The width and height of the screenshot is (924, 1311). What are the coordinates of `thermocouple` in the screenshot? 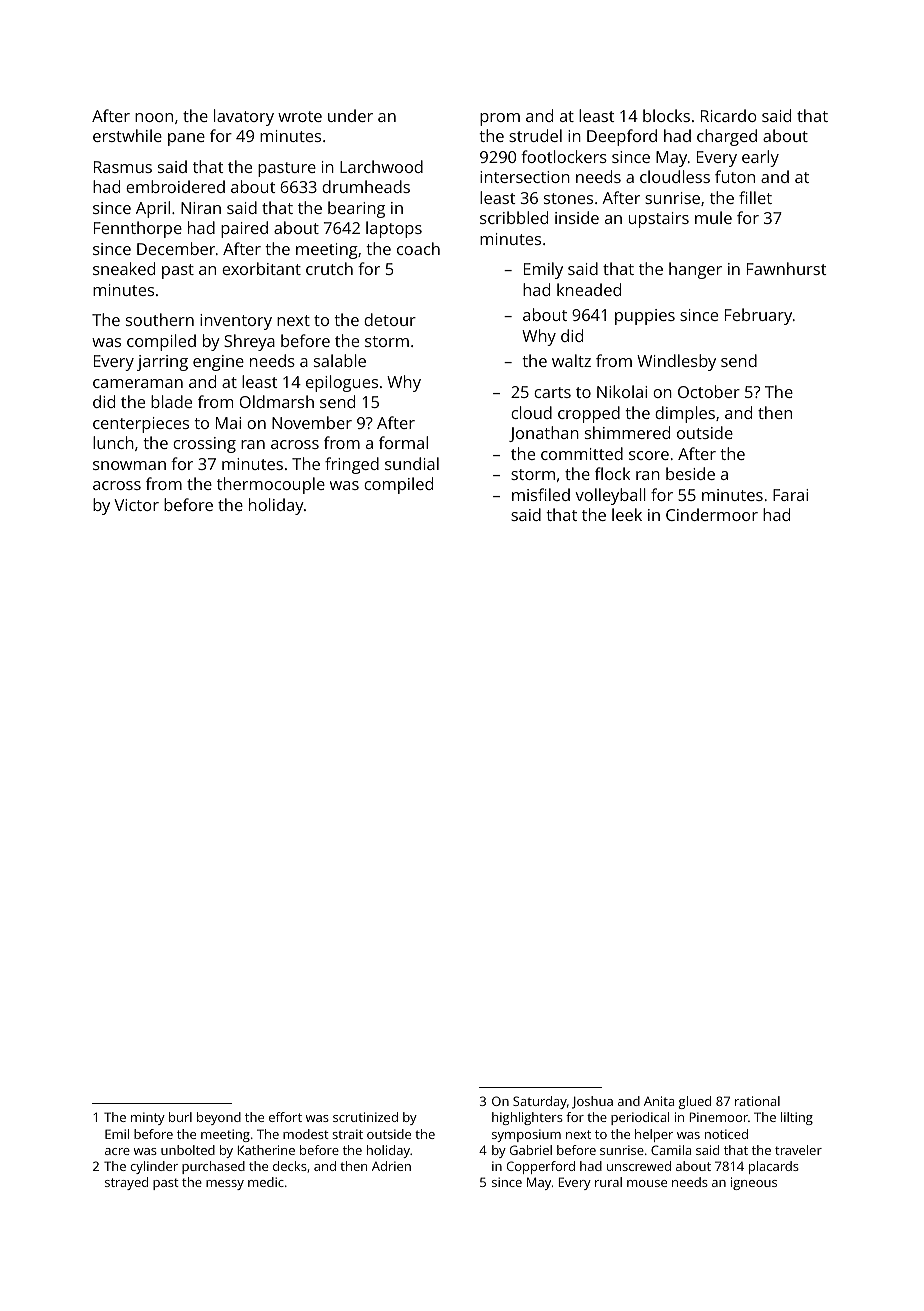 It's located at (271, 485).
